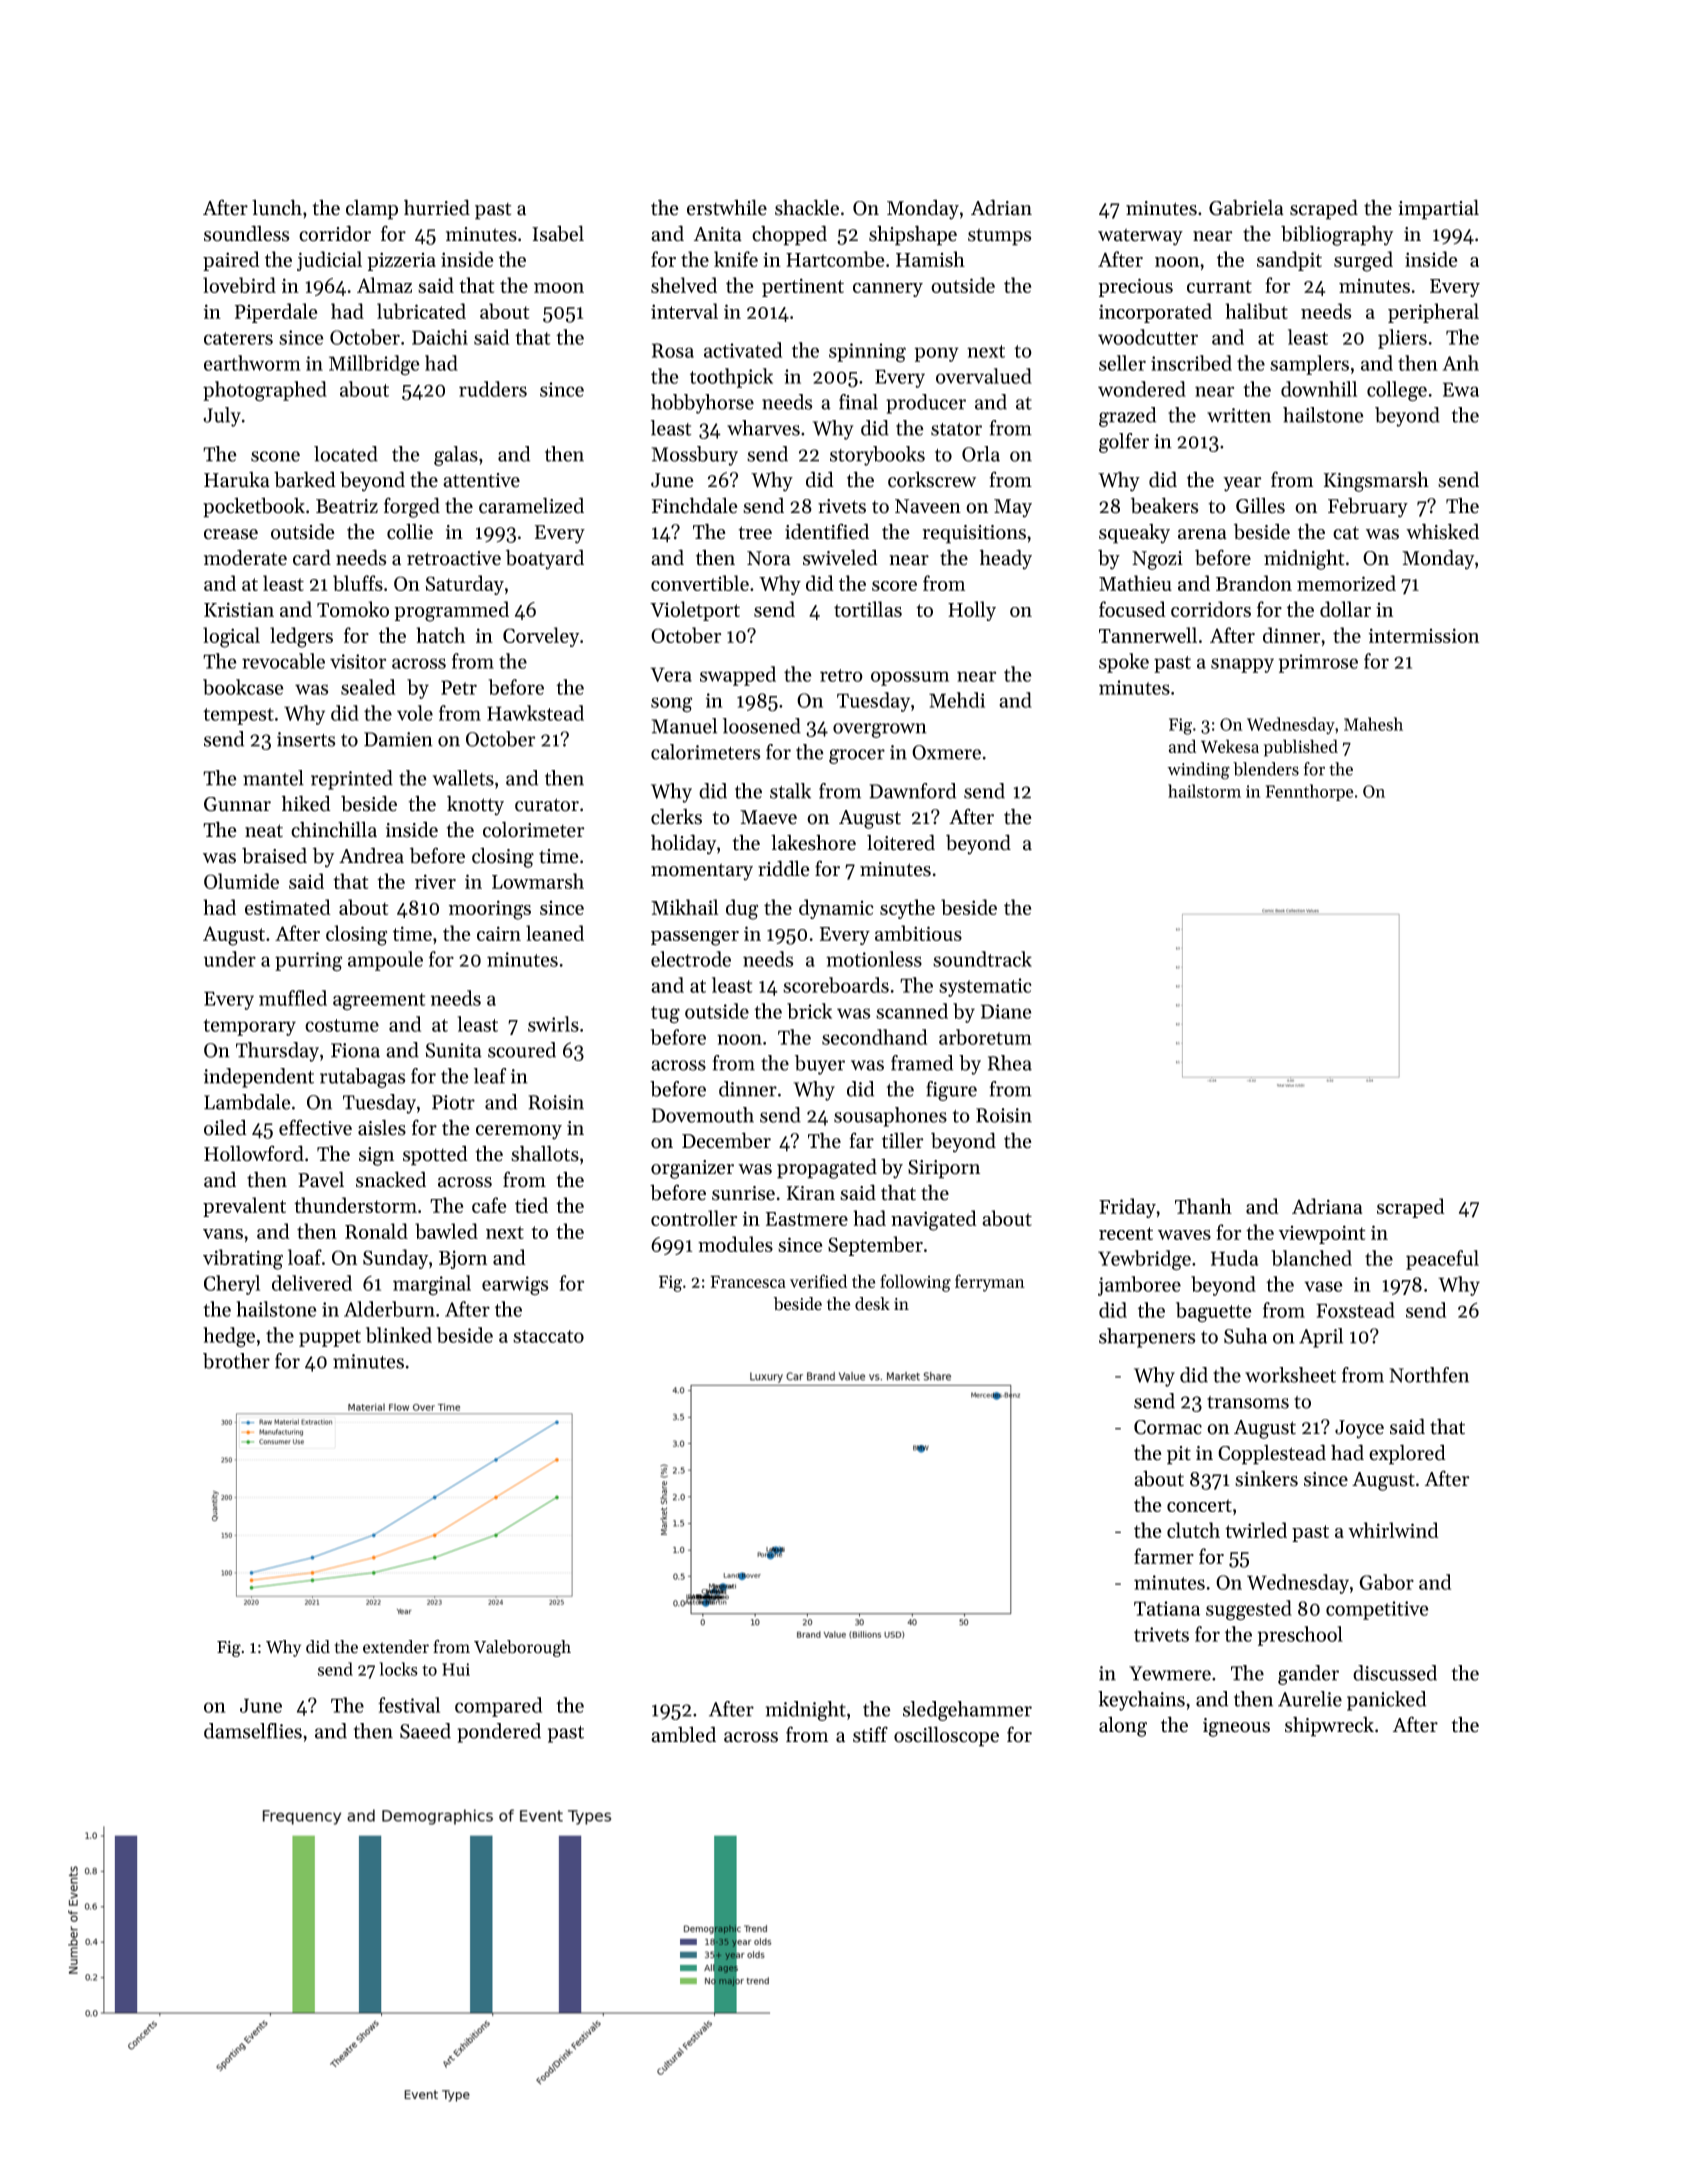 This document has height=2178, width=1683. Describe the element at coordinates (913, 235) in the document. I see `shipshape` at that location.
